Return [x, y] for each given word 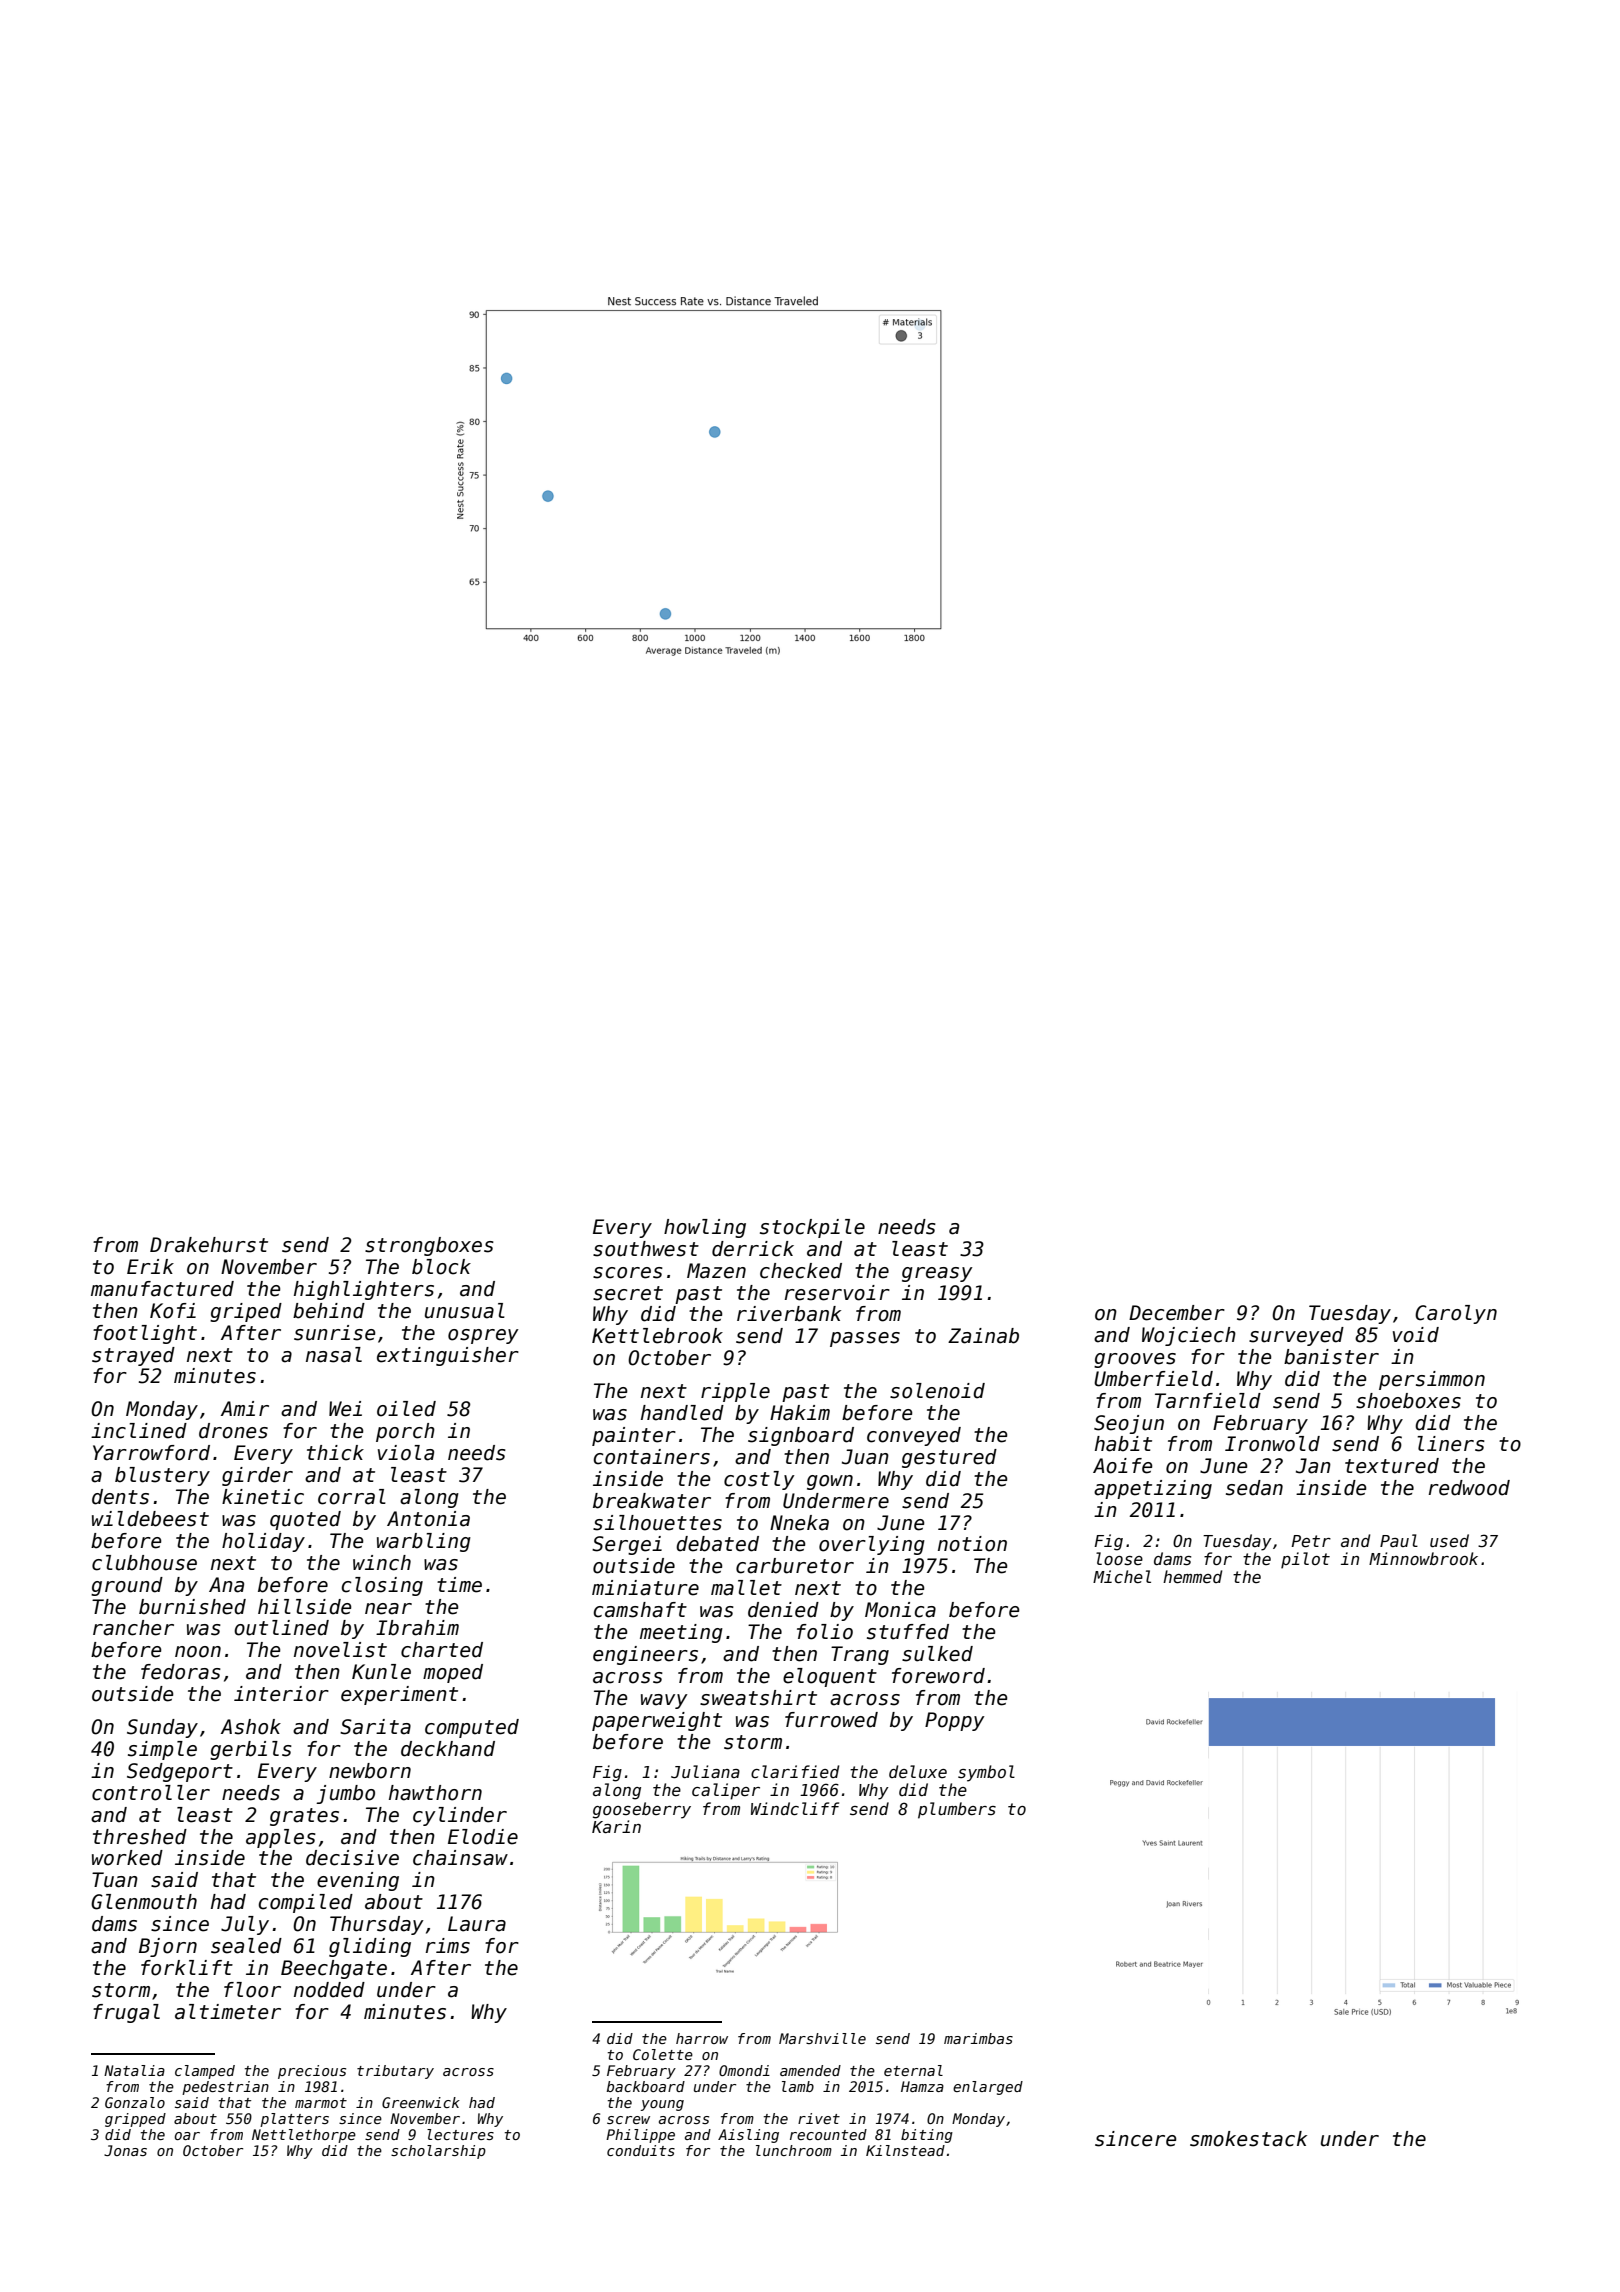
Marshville [822, 2038]
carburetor [795, 1566]
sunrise [334, 1333]
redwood [1469, 1488]
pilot [1305, 1560]
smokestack [1248, 2139]
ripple [735, 1392]
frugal [126, 2013]
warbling [424, 1542]
